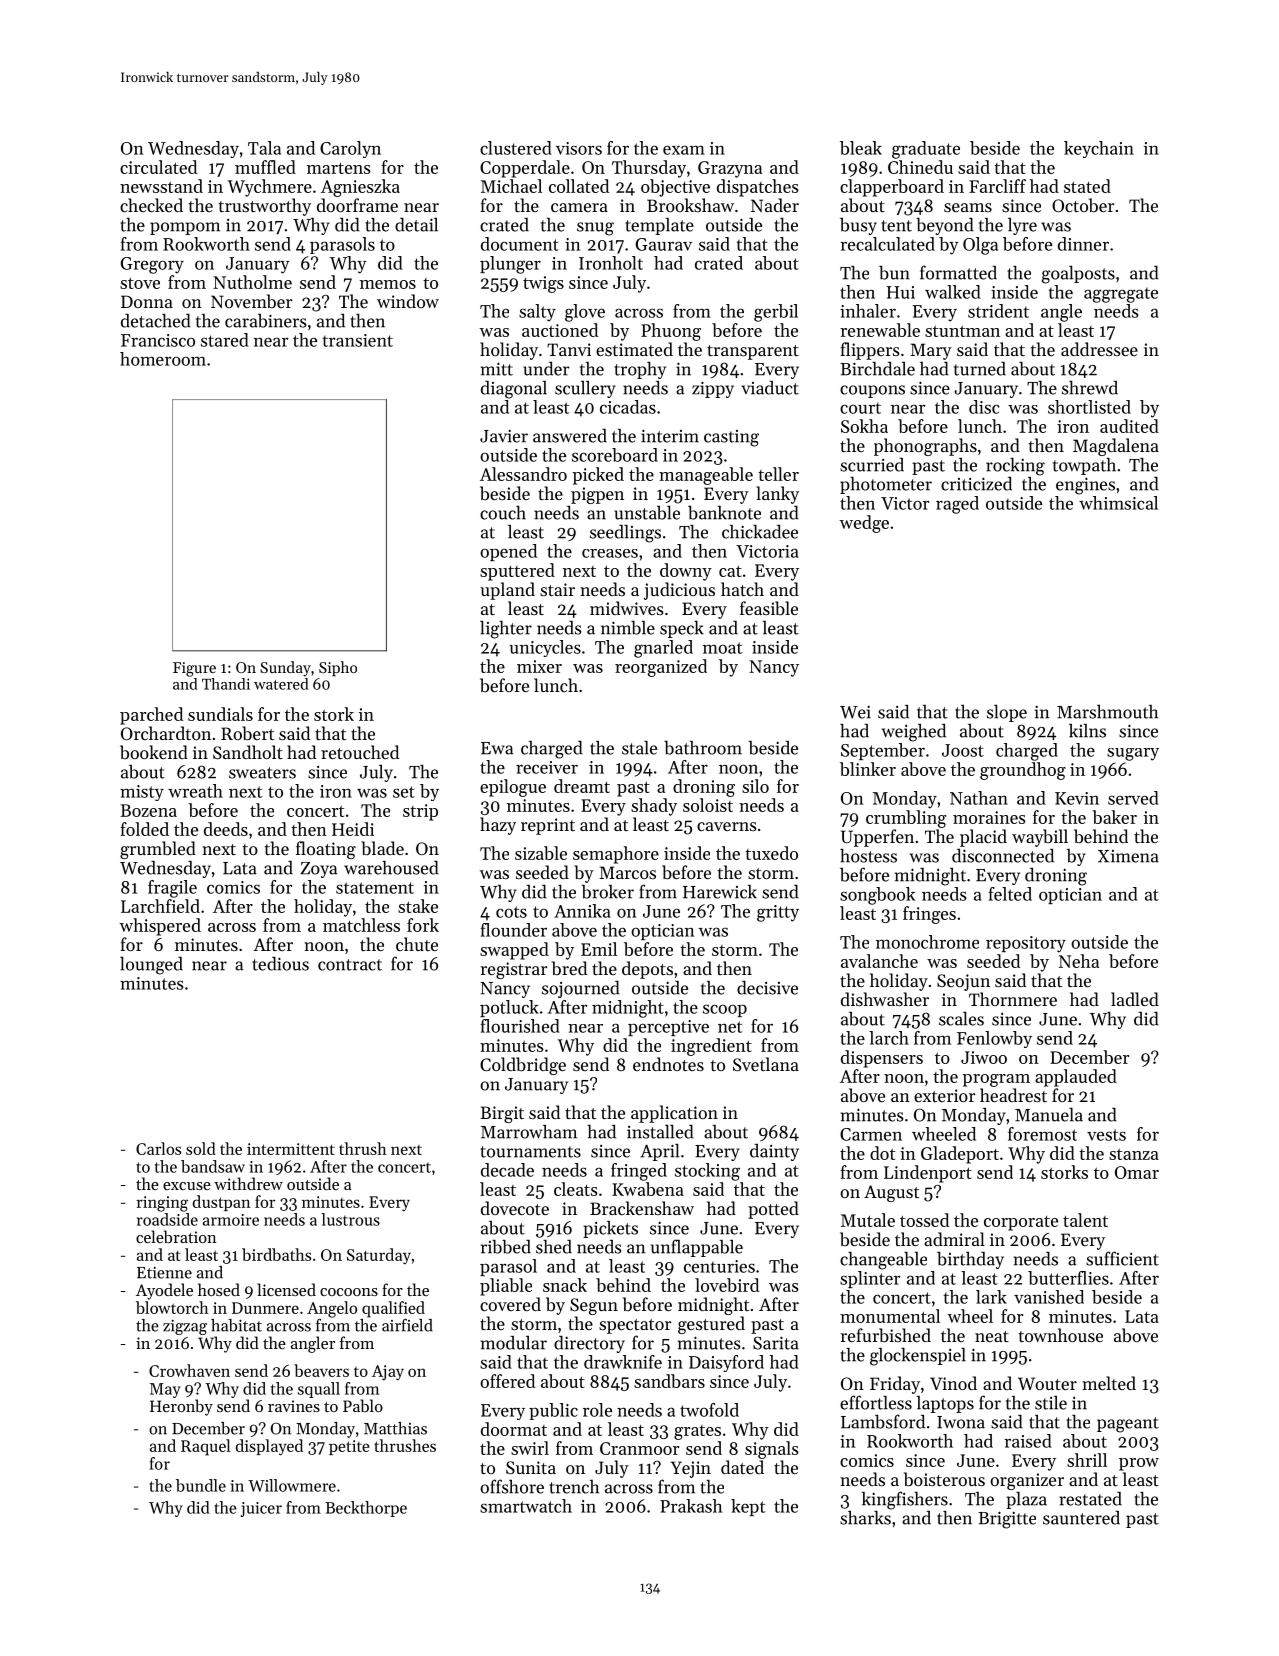  I want to click on Ayodele, so click(164, 1291).
